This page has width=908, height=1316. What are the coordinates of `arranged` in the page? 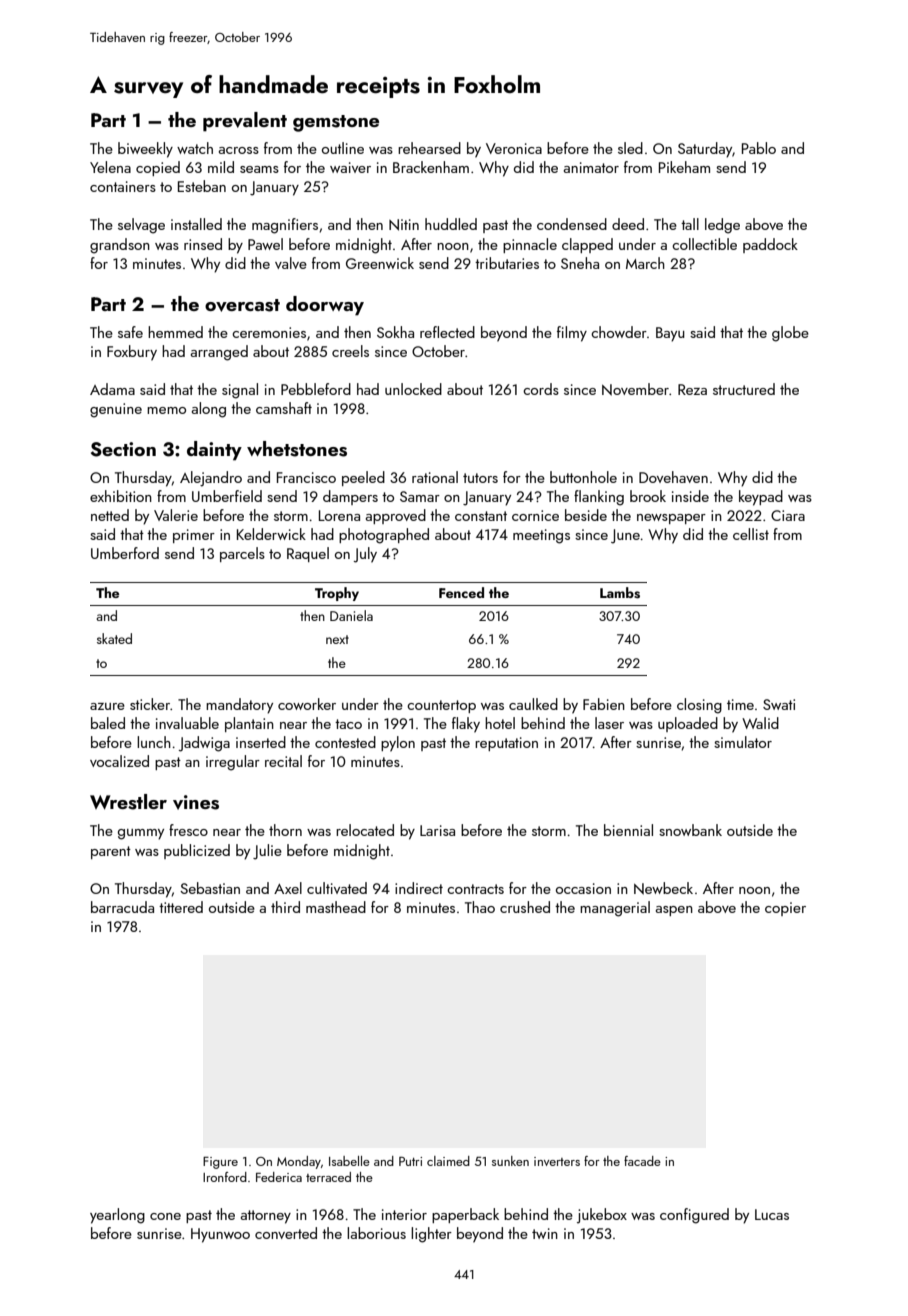 It's located at (219, 353).
